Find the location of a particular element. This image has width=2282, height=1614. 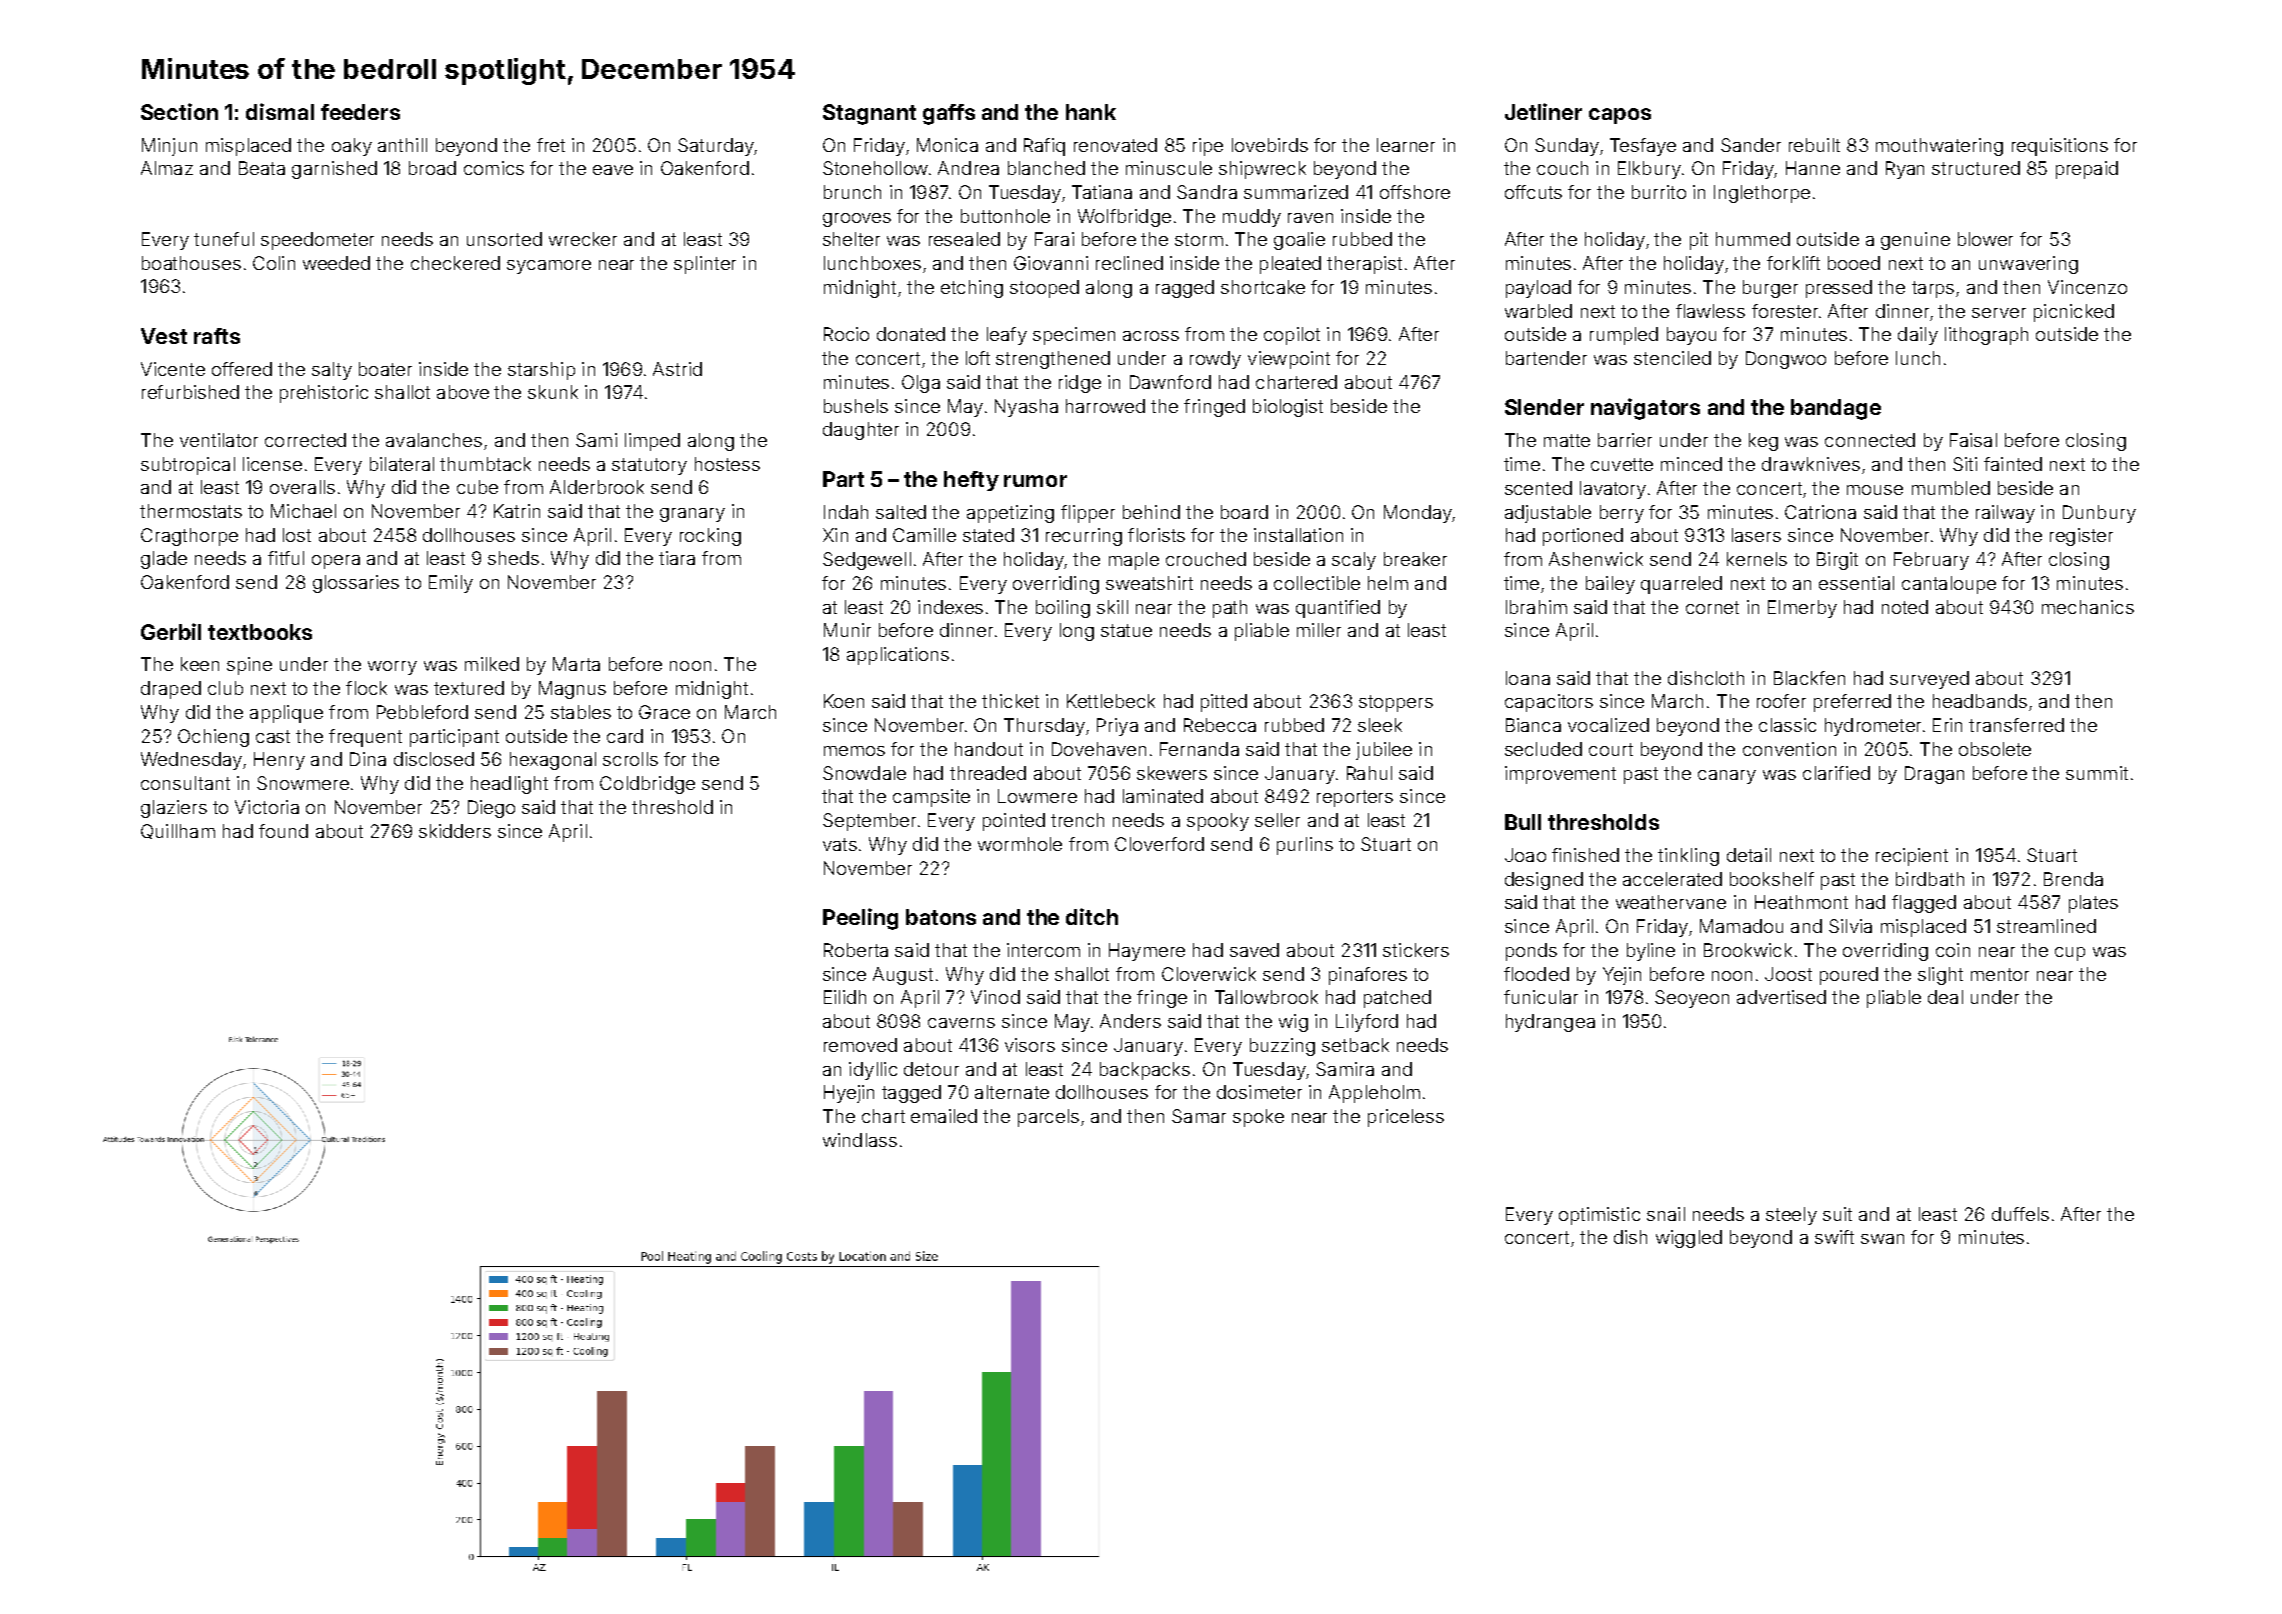

hank is located at coordinates (1091, 112).
